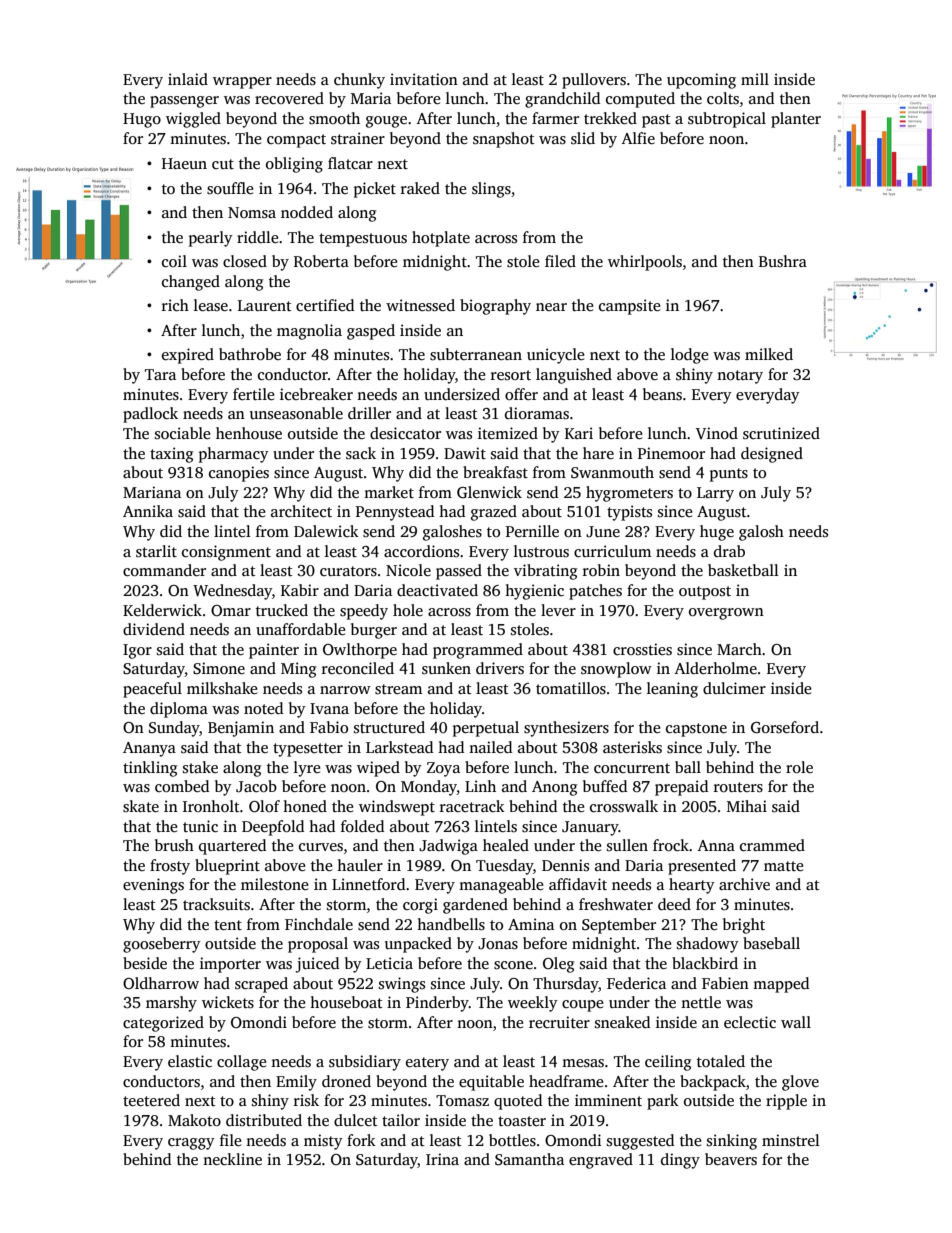 Image resolution: width=952 pixels, height=1233 pixels. I want to click on pullovers, so click(594, 81).
